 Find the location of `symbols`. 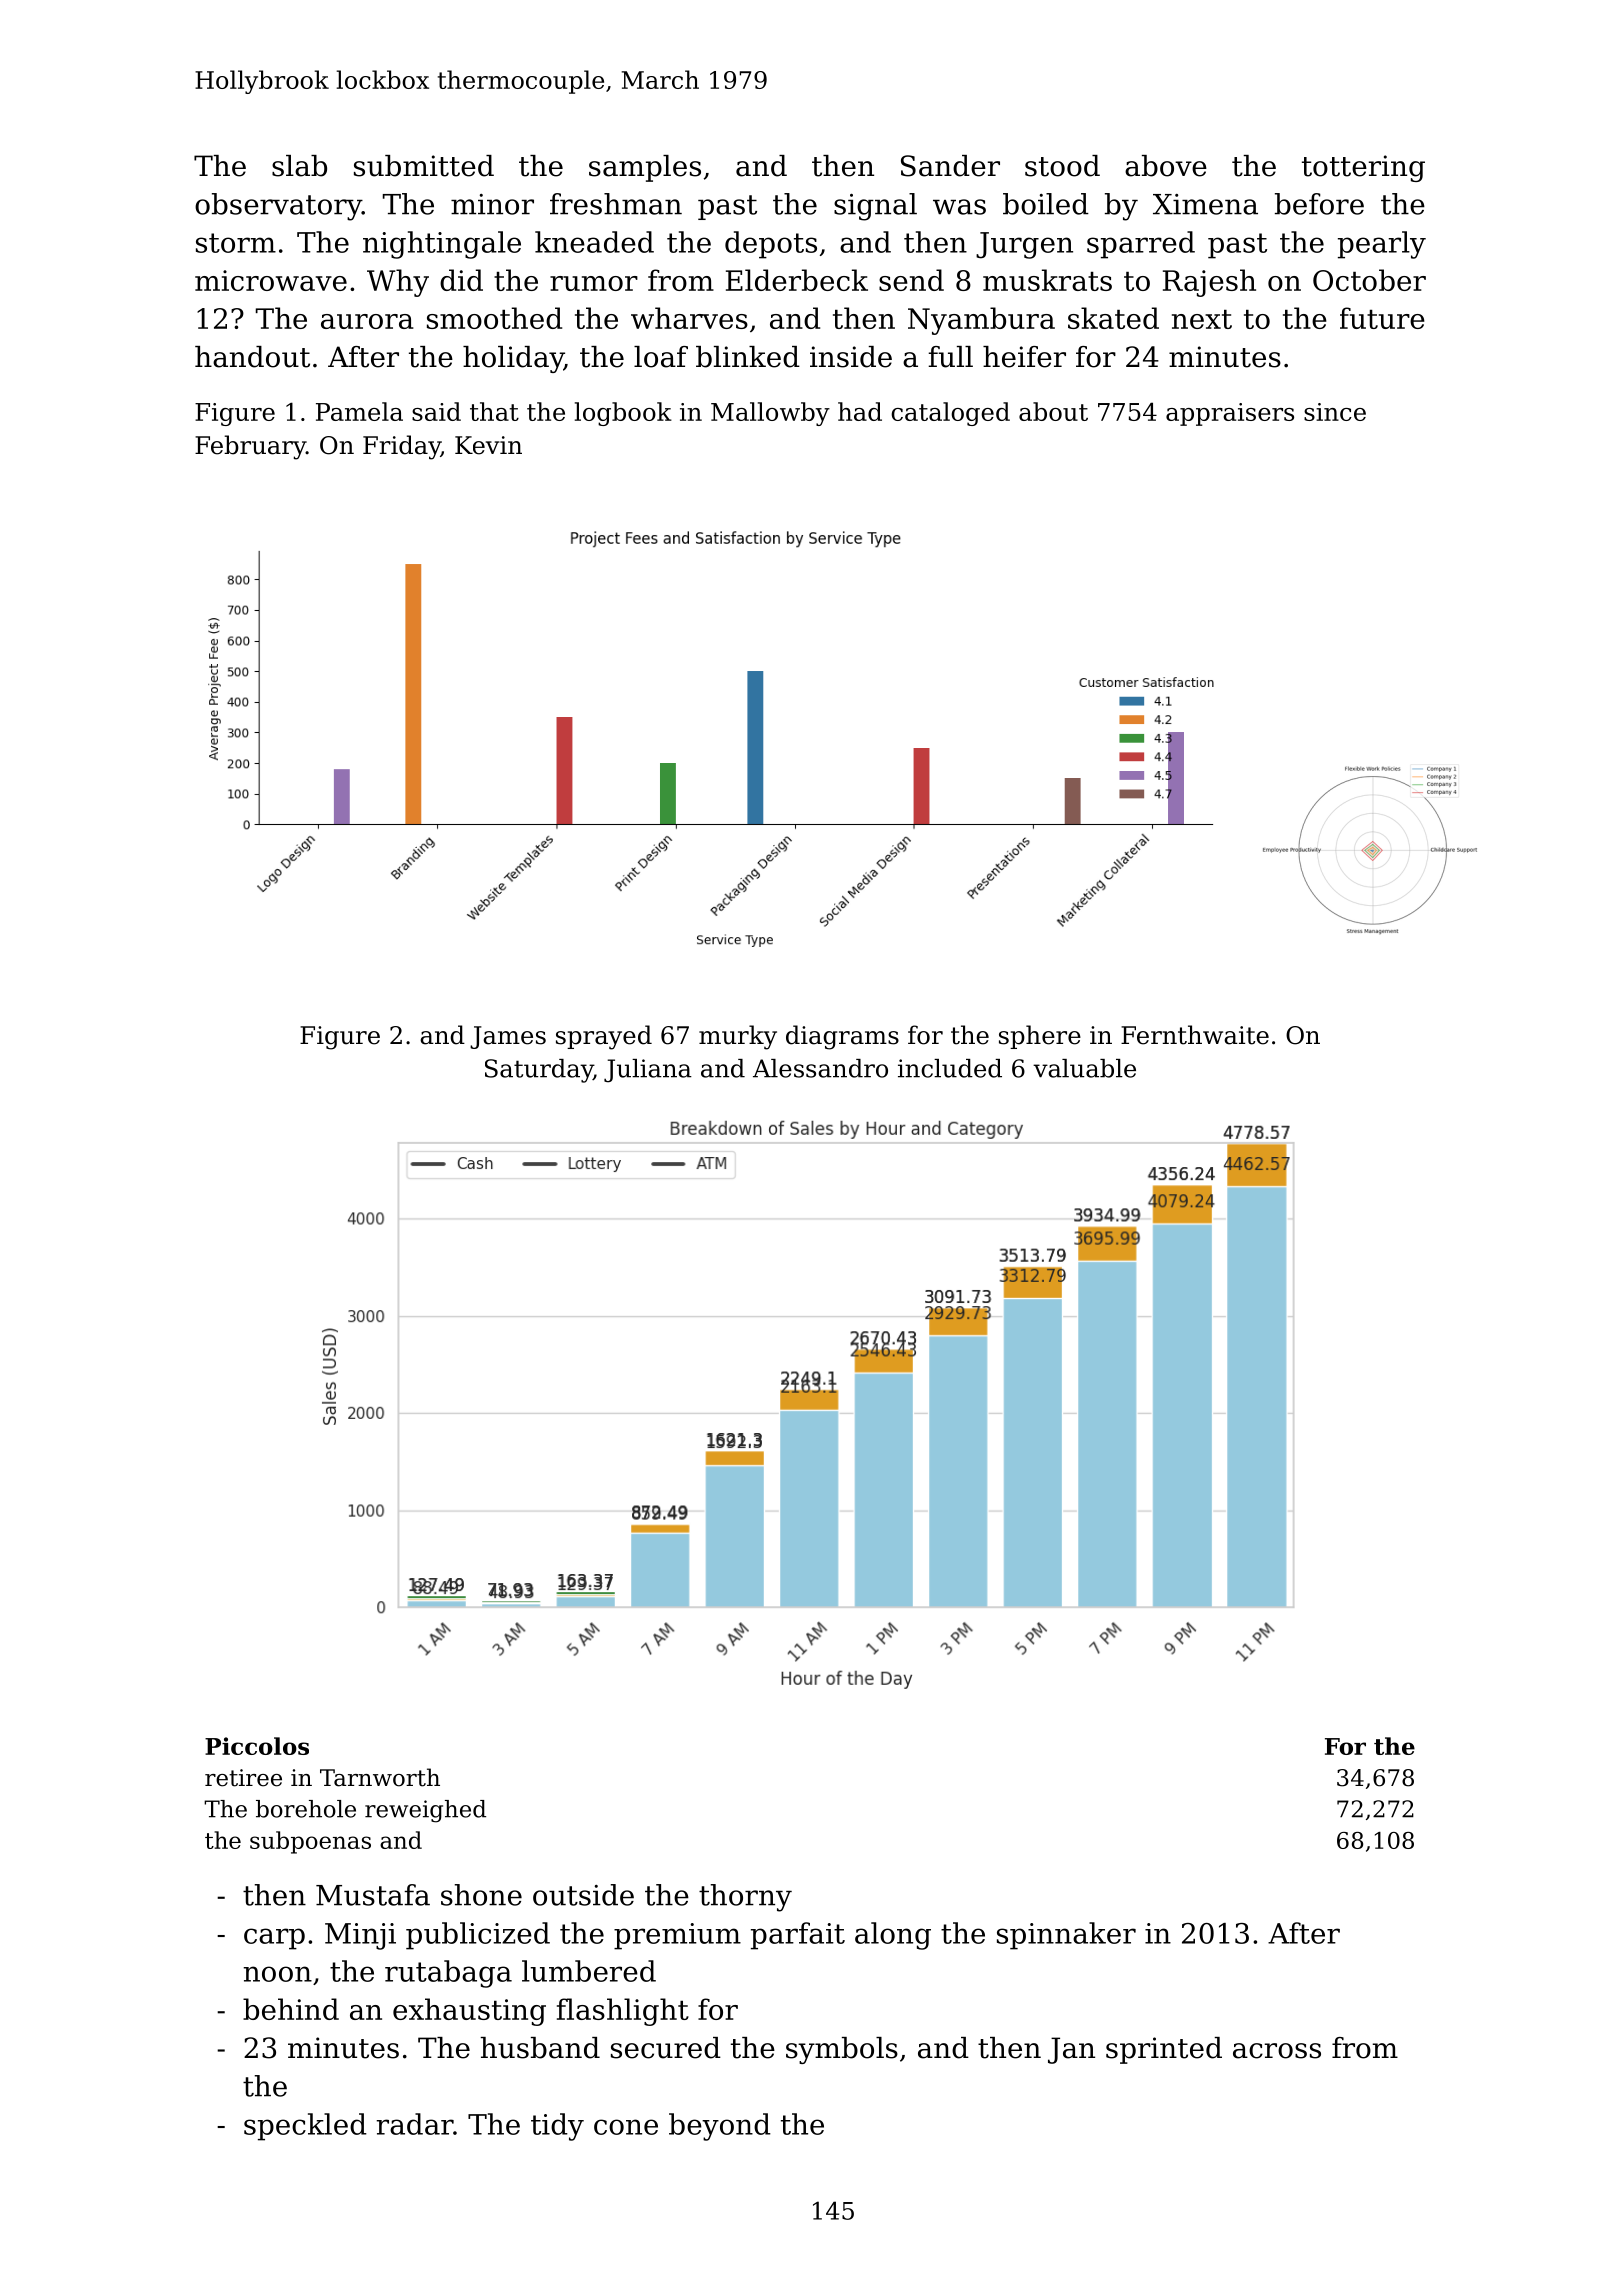

symbols is located at coordinates (842, 2050).
